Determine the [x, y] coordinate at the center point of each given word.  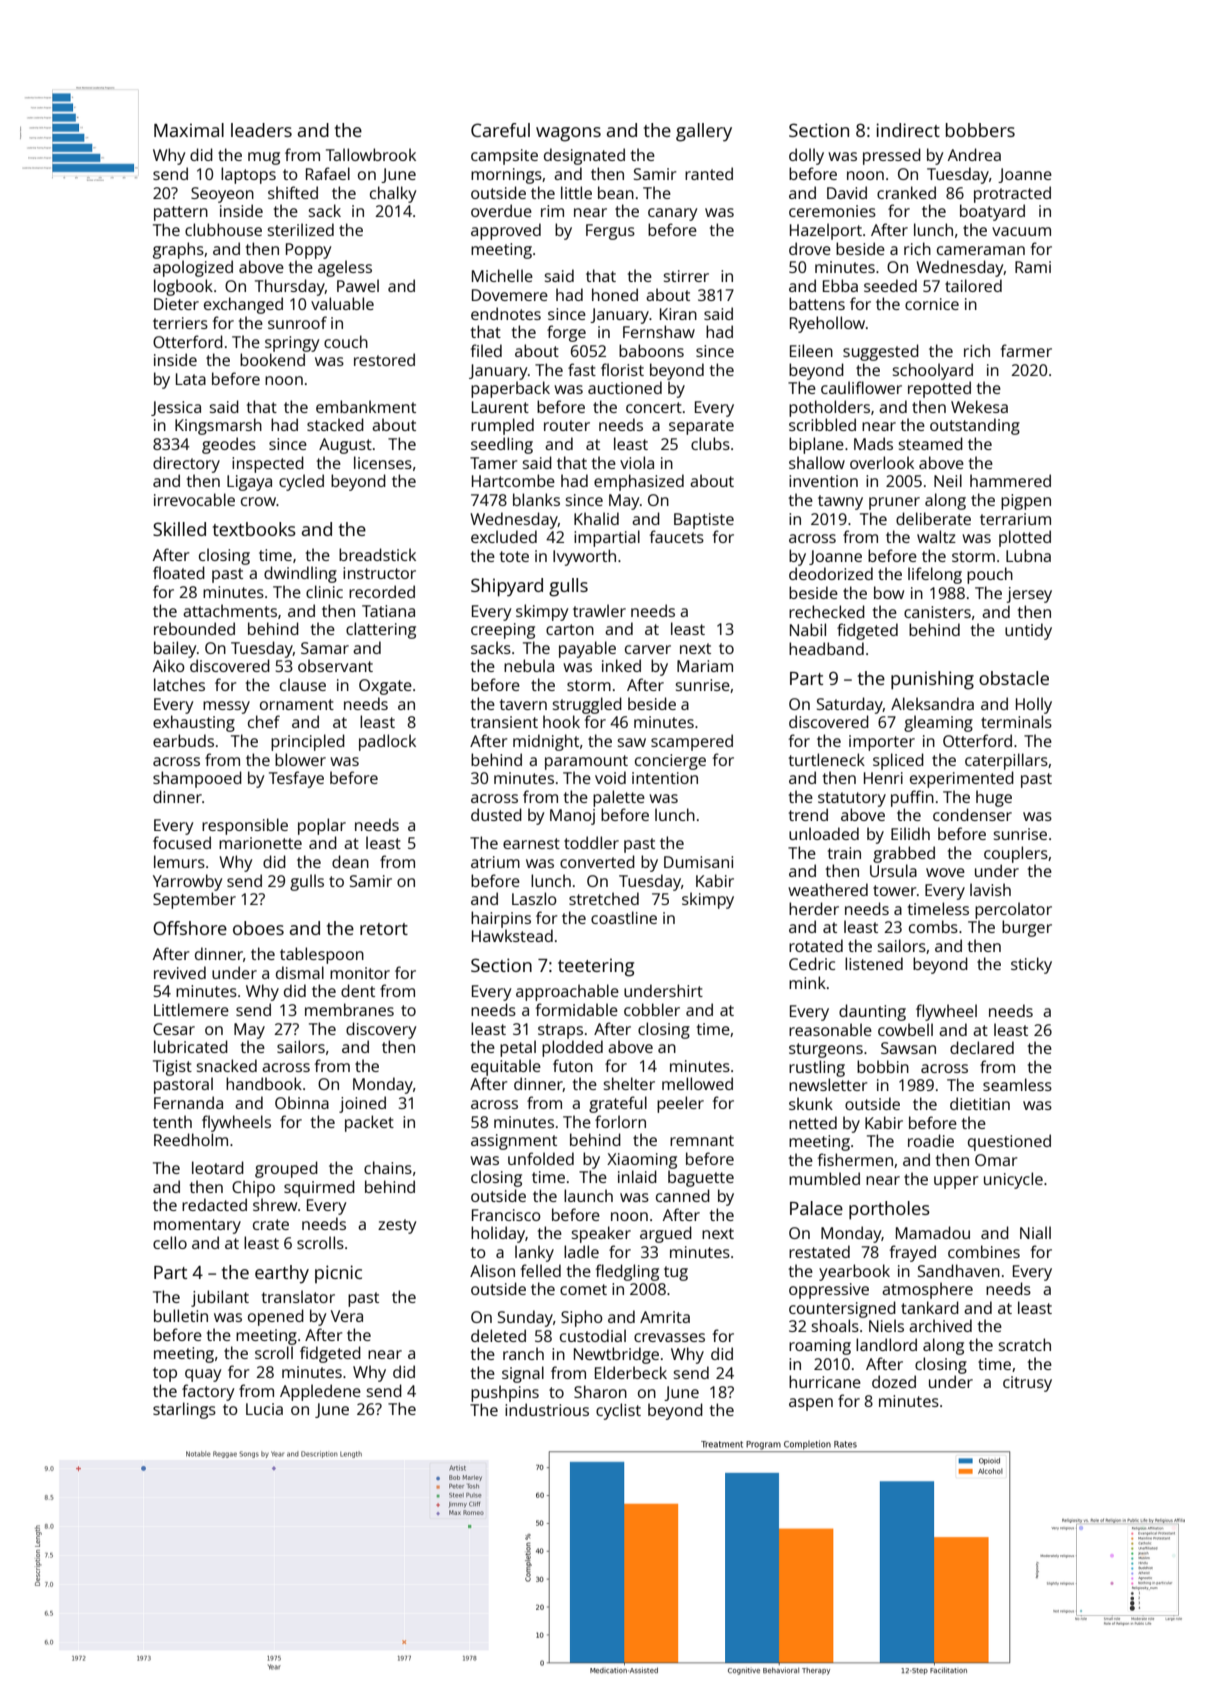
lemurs [179, 861]
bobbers [980, 130]
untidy [1028, 631]
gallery [704, 132]
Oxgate [385, 687]
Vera [347, 1316]
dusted [496, 814]
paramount [586, 762]
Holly [1034, 705]
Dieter [176, 304]
